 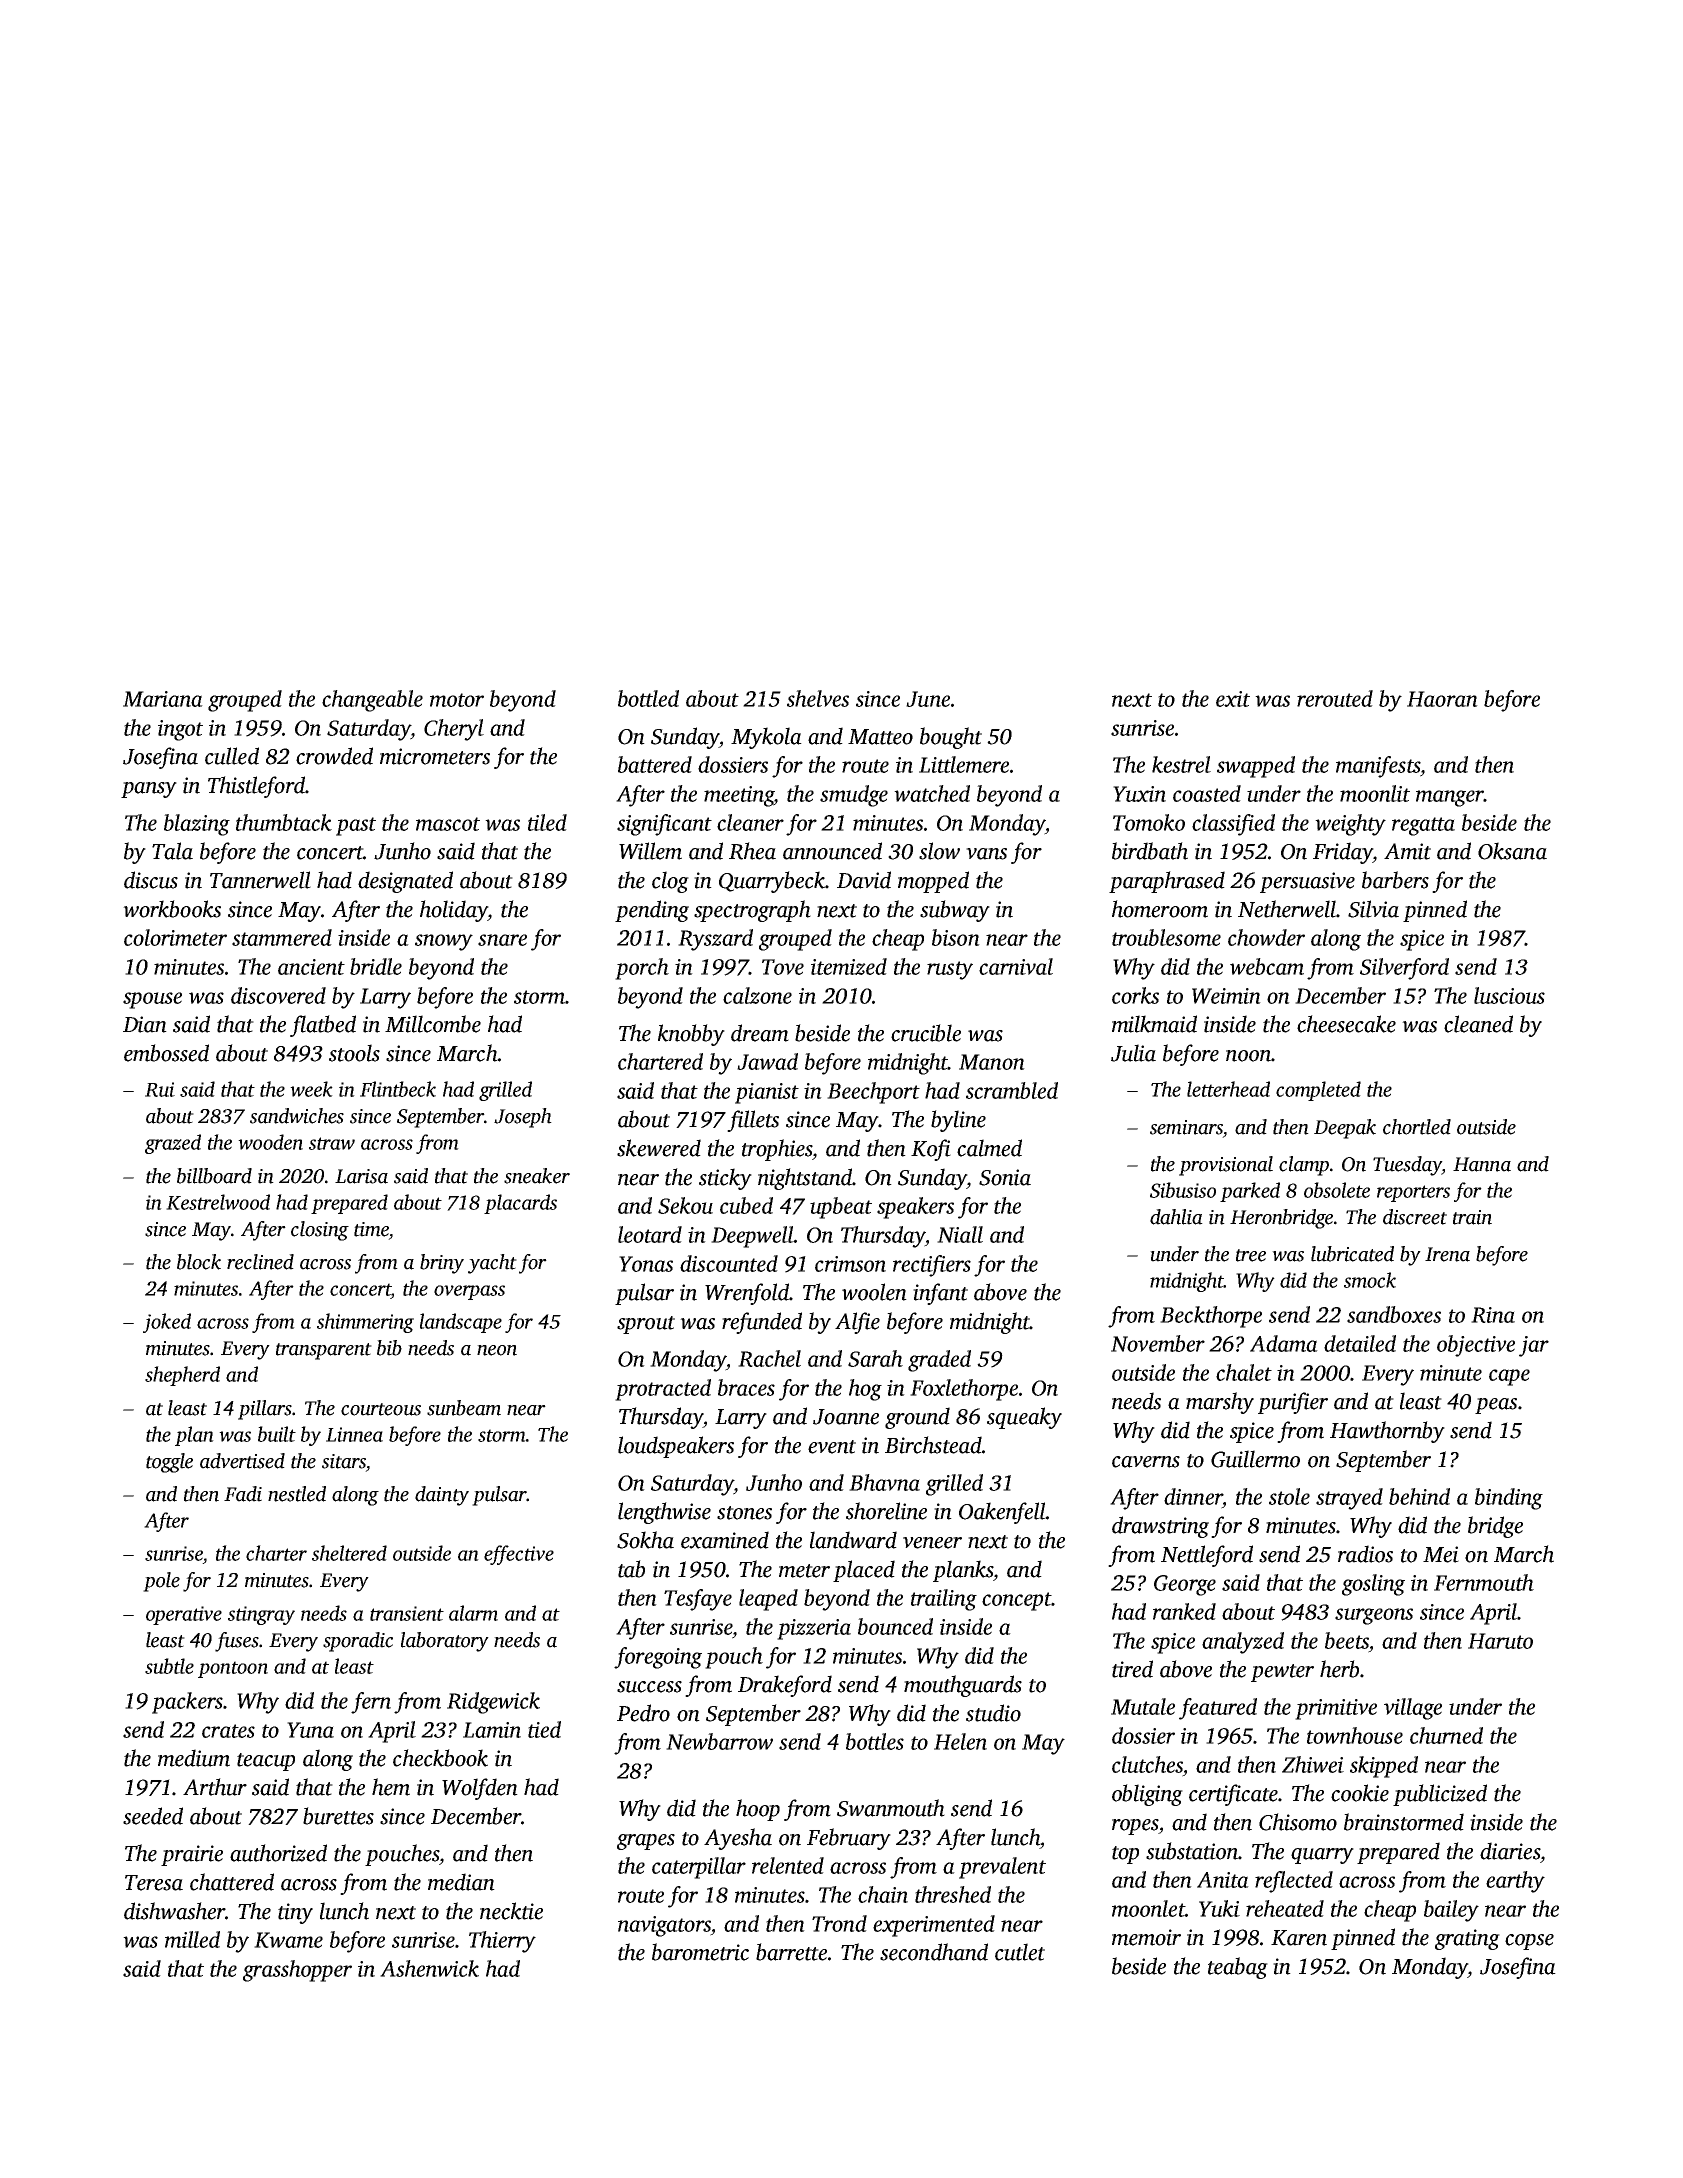 I want to click on carnival, so click(x=1016, y=966).
